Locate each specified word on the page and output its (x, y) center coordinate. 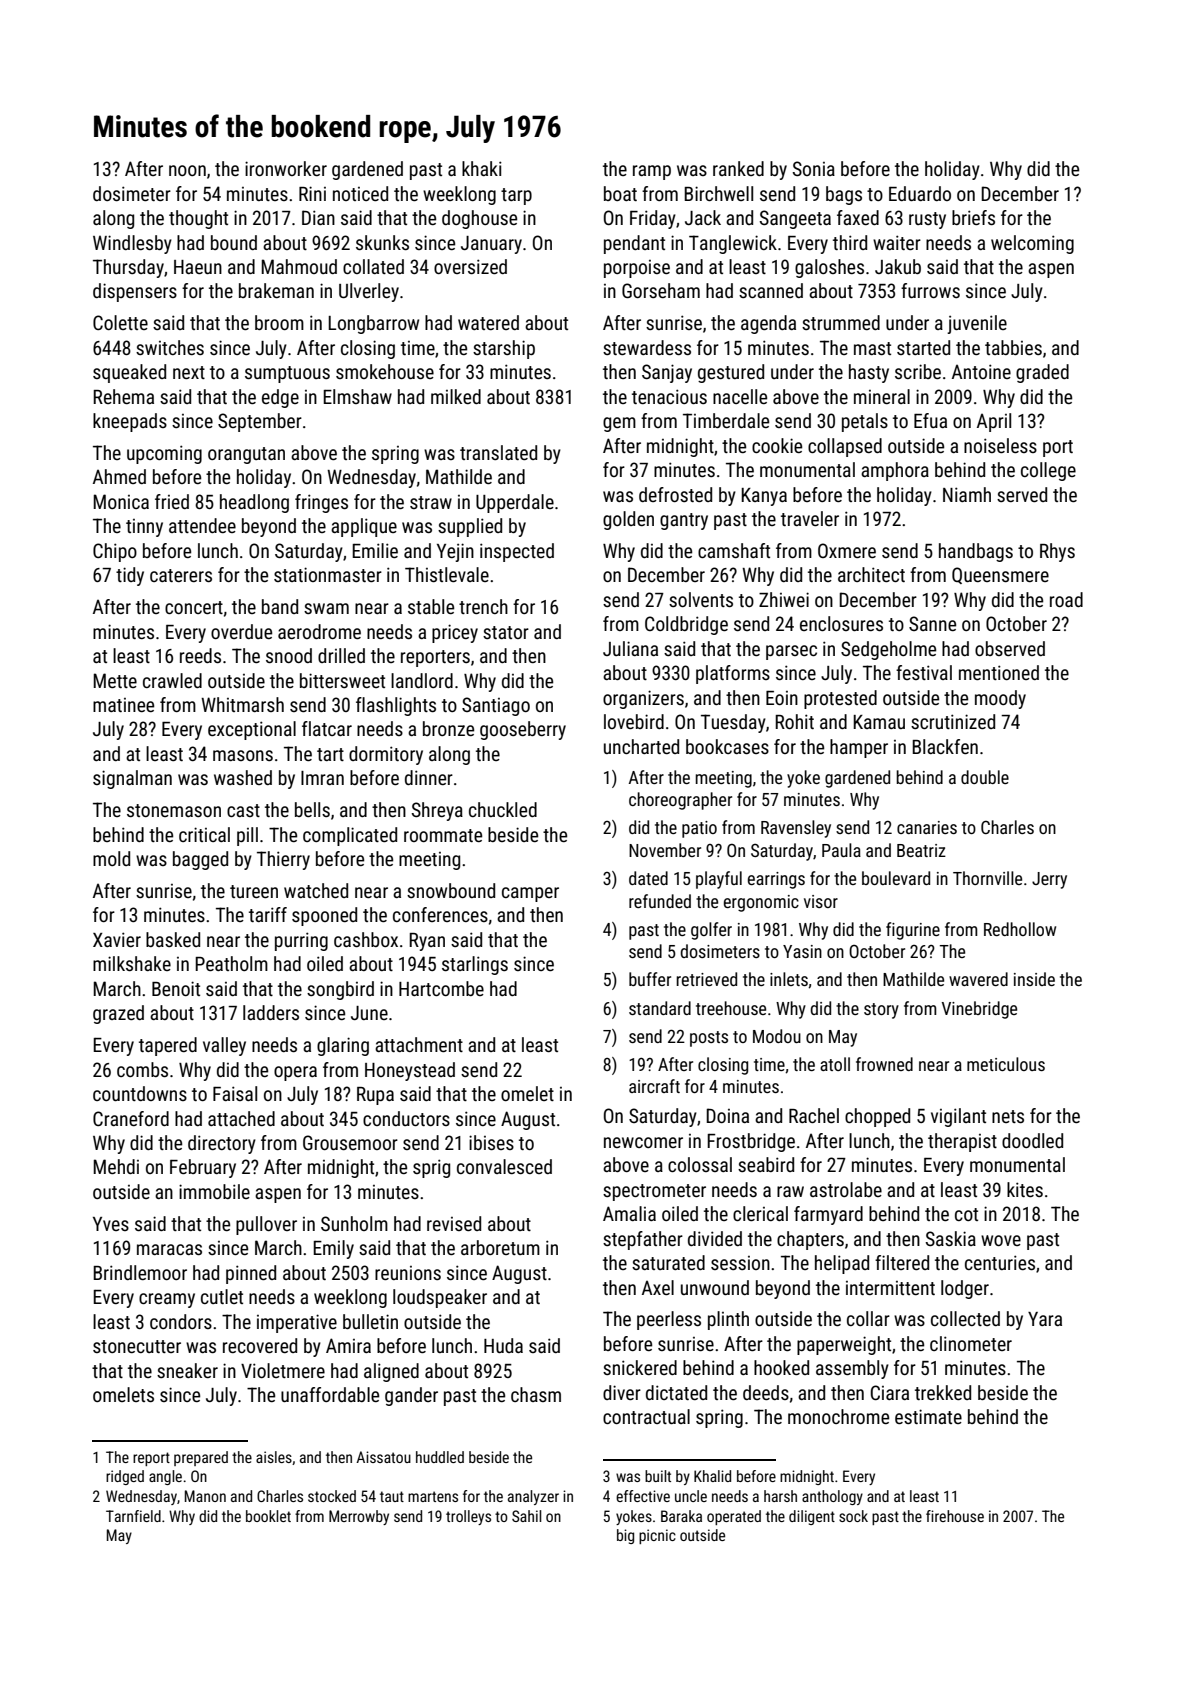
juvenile (977, 324)
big (625, 1536)
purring (301, 941)
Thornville (987, 878)
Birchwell (718, 193)
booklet (268, 1516)
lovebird (634, 721)
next (189, 372)
